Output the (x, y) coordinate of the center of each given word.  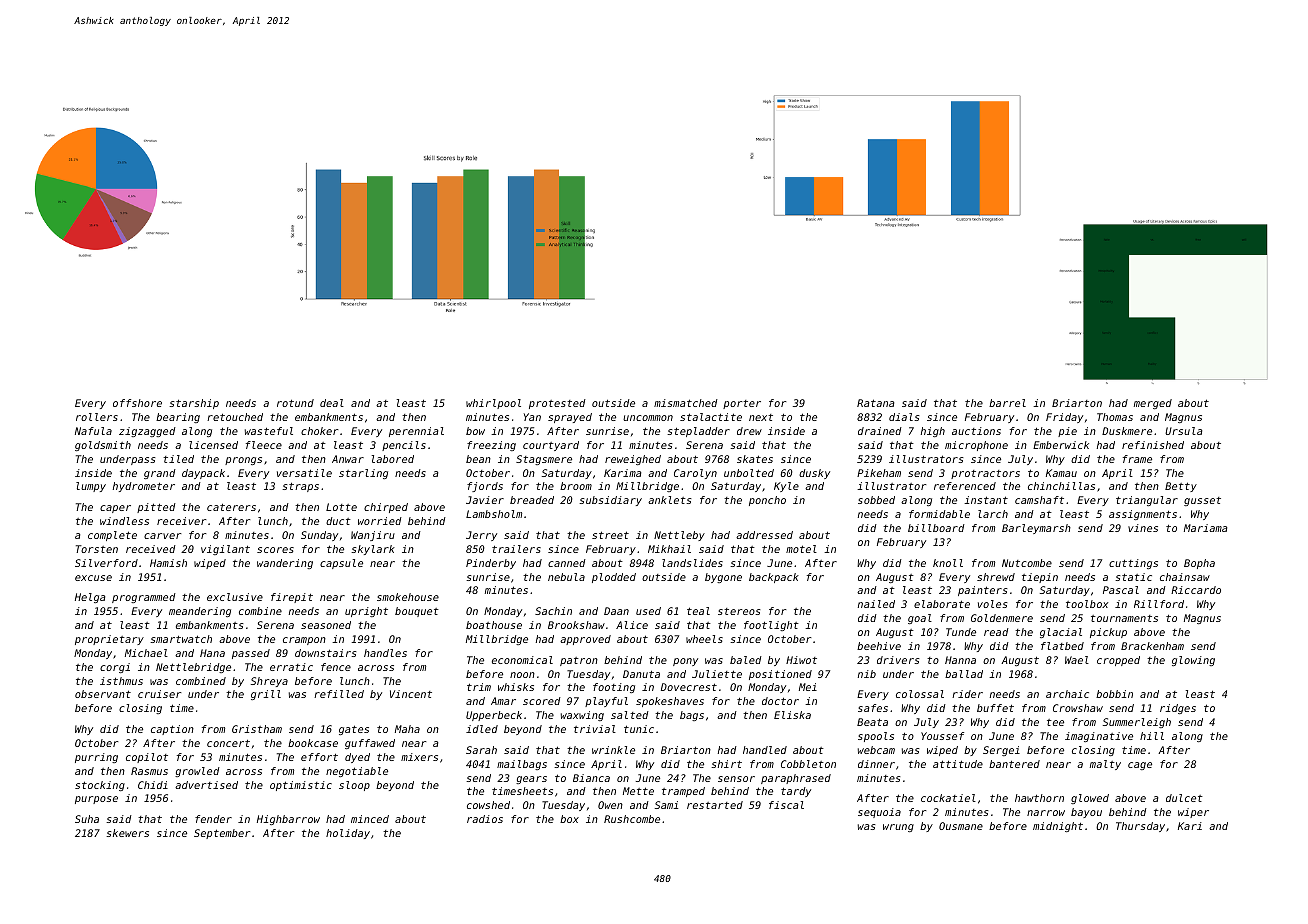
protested (557, 404)
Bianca (591, 778)
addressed (764, 535)
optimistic (301, 786)
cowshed (488, 805)
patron (579, 661)
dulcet (1184, 798)
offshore (137, 403)
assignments (1143, 515)
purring (96, 758)
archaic (1067, 694)
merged (1153, 404)
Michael (146, 653)
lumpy (91, 487)
